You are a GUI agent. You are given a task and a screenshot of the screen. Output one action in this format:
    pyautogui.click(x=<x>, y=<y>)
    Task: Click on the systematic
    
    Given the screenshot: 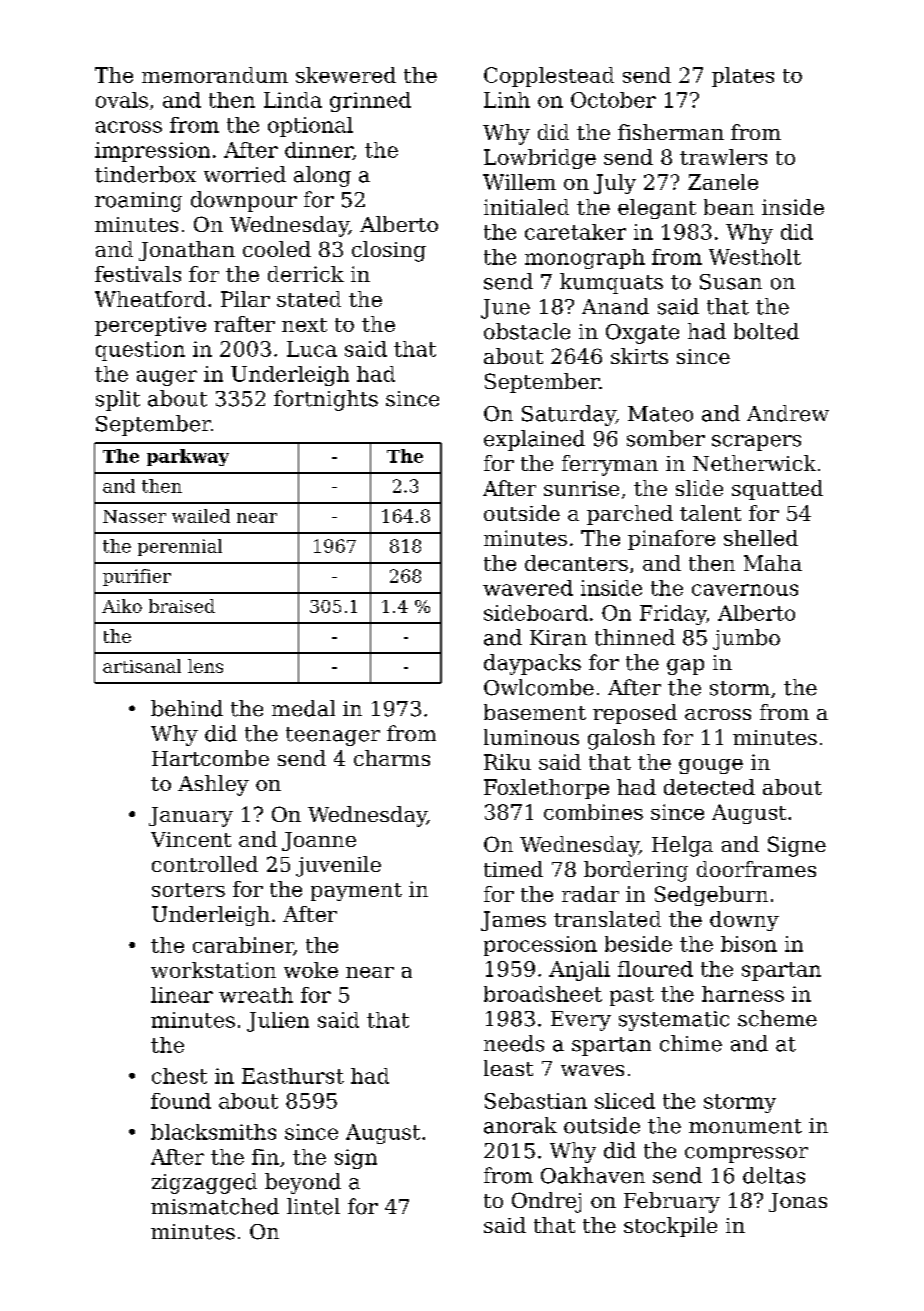 What is the action you would take?
    pyautogui.click(x=674, y=1021)
